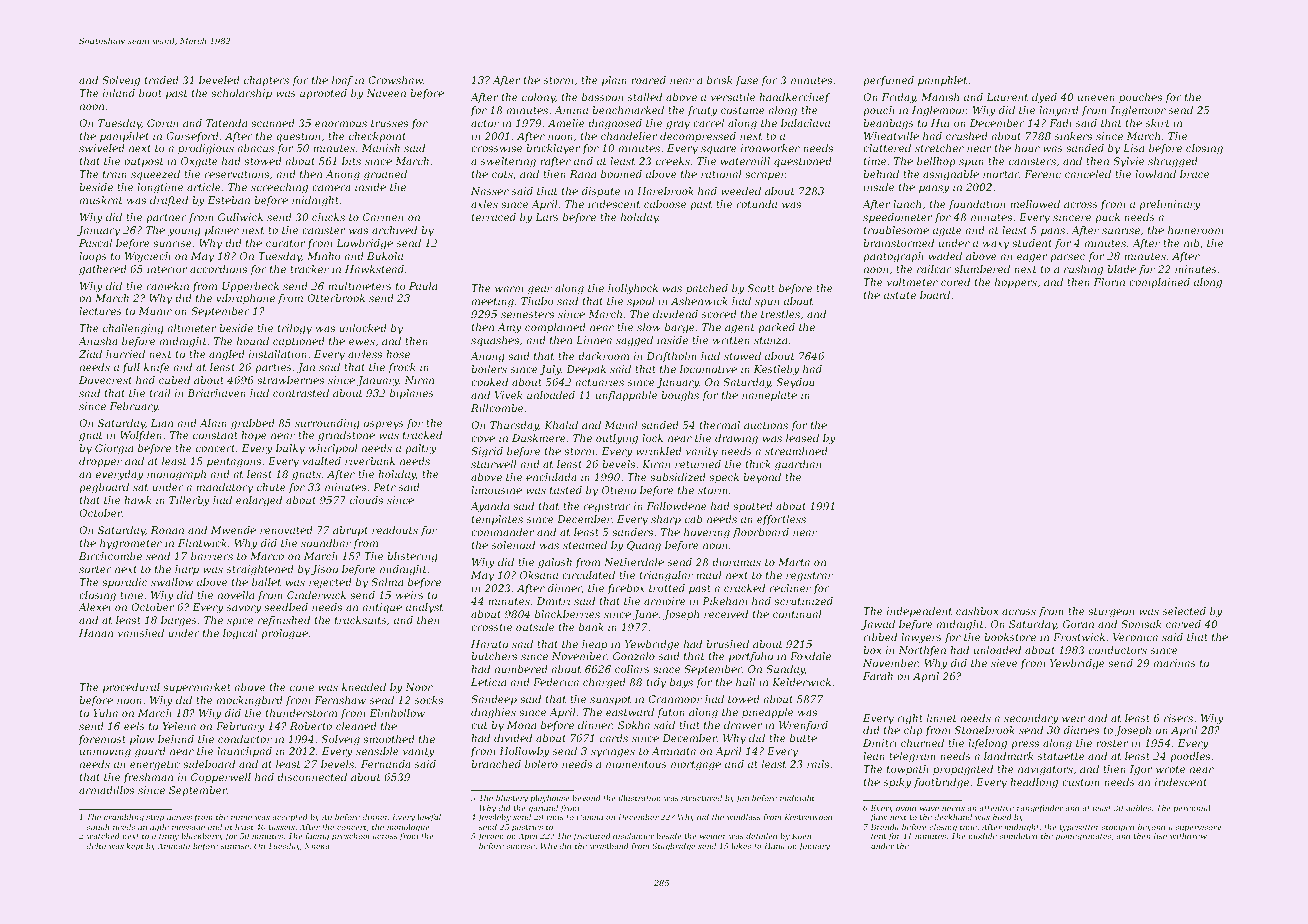 Image resolution: width=1308 pixels, height=924 pixels. What do you see at coordinates (134, 847) in the image?
I see `kept` at bounding box center [134, 847].
